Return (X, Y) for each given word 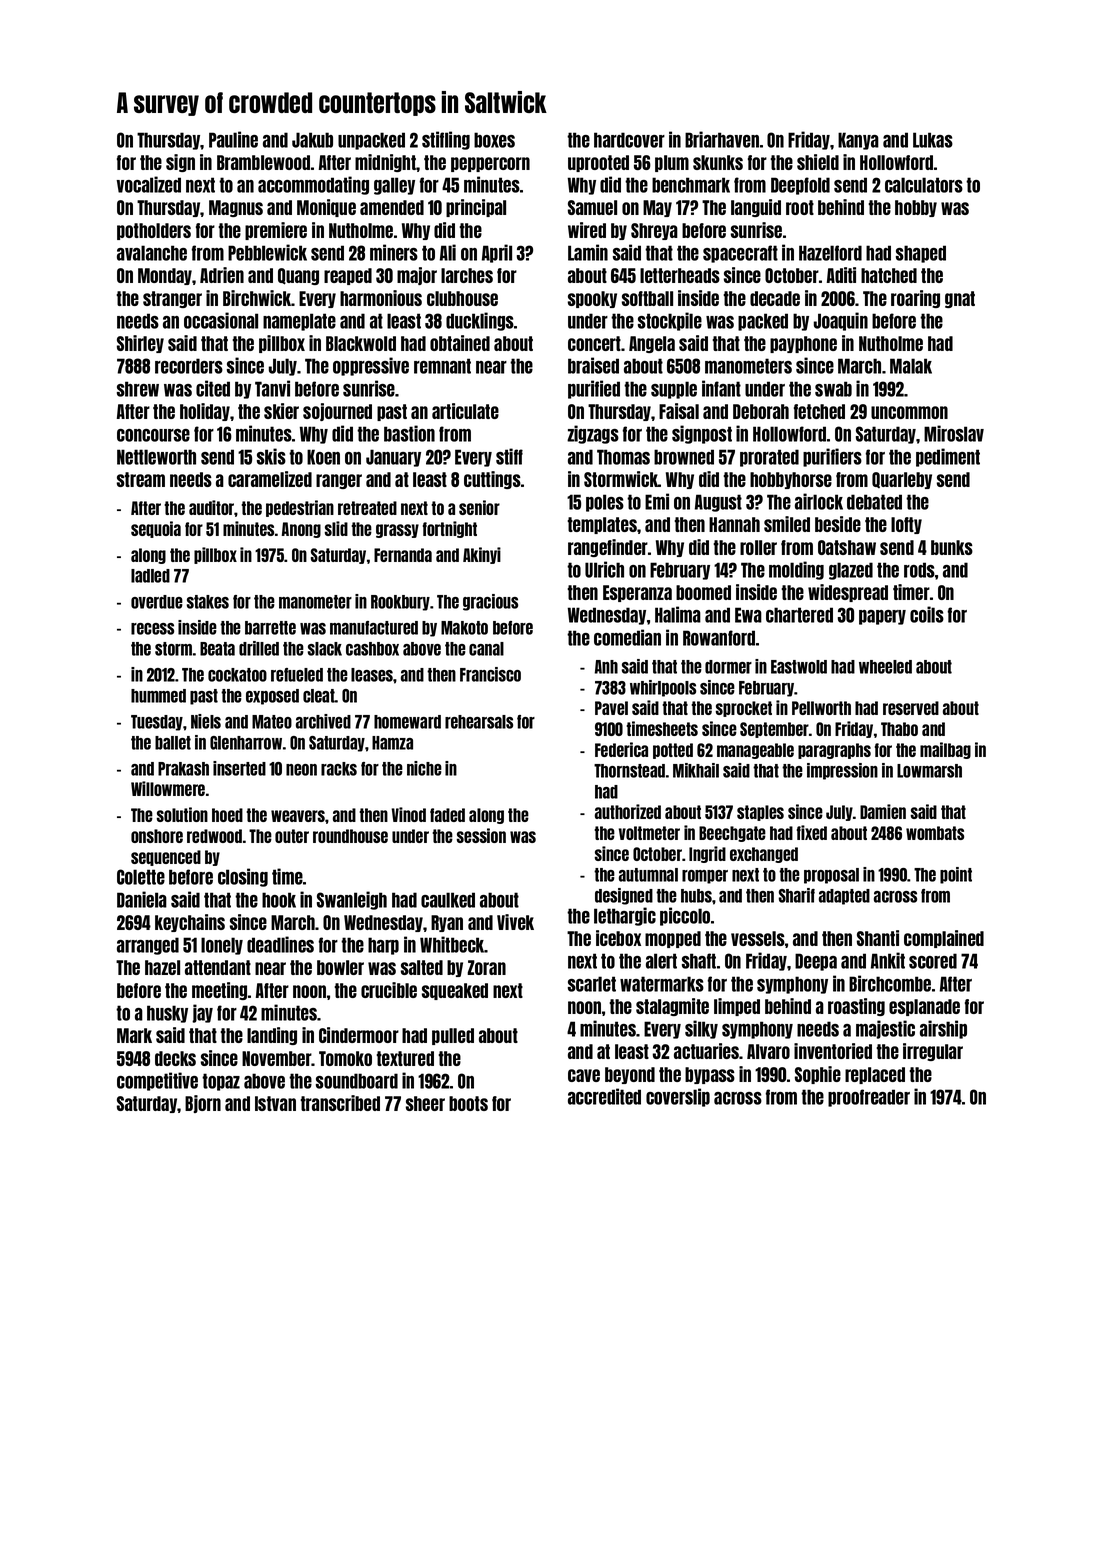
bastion (409, 433)
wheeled (885, 667)
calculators (924, 185)
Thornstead (629, 771)
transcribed (340, 1103)
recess (152, 629)
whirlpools (663, 688)
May (657, 208)
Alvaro (768, 1051)
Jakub (312, 140)
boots (468, 1103)
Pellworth (821, 708)
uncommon (909, 412)
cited (213, 388)
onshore (157, 836)
